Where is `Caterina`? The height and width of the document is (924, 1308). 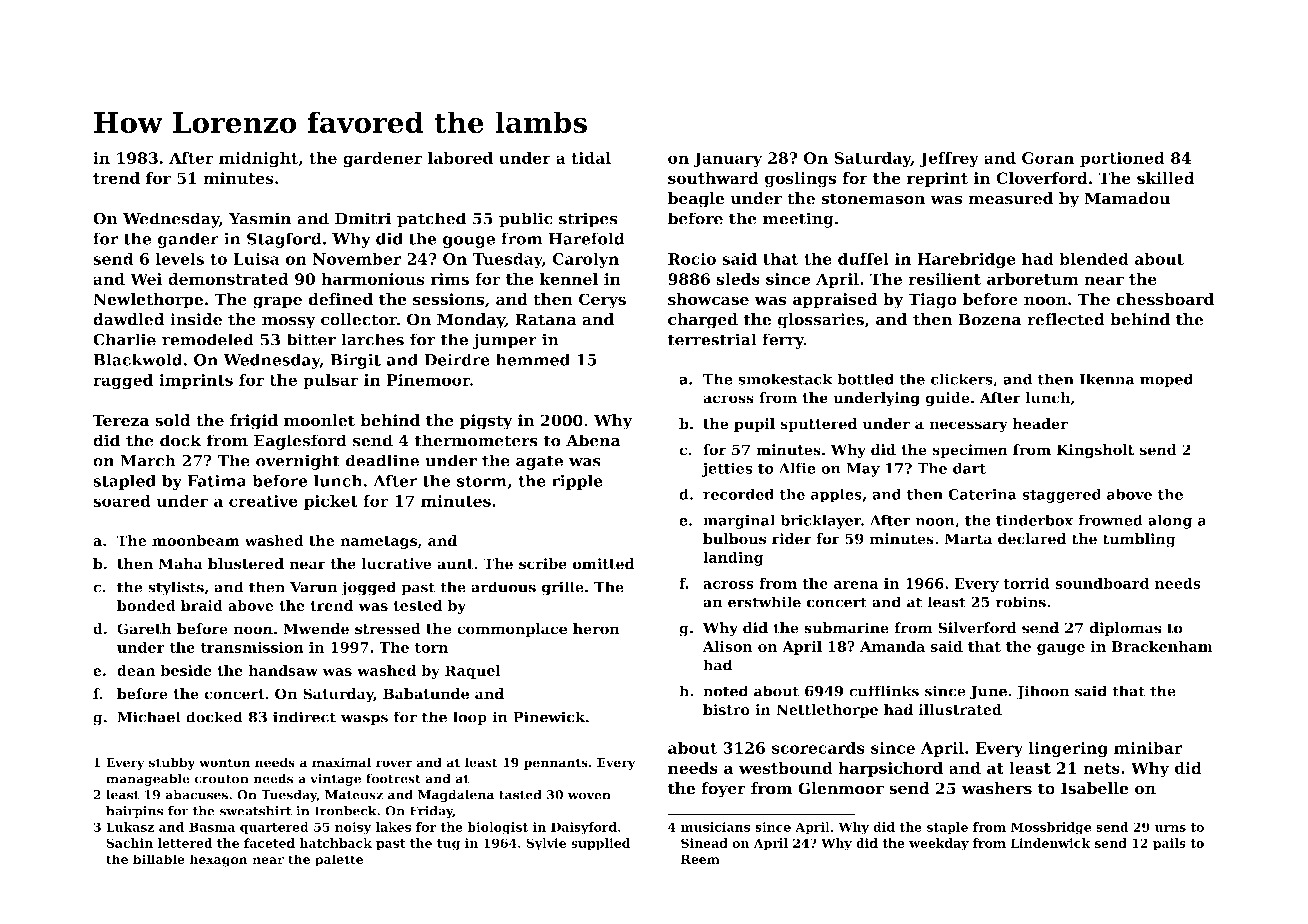 Caterina is located at coordinates (982, 494).
